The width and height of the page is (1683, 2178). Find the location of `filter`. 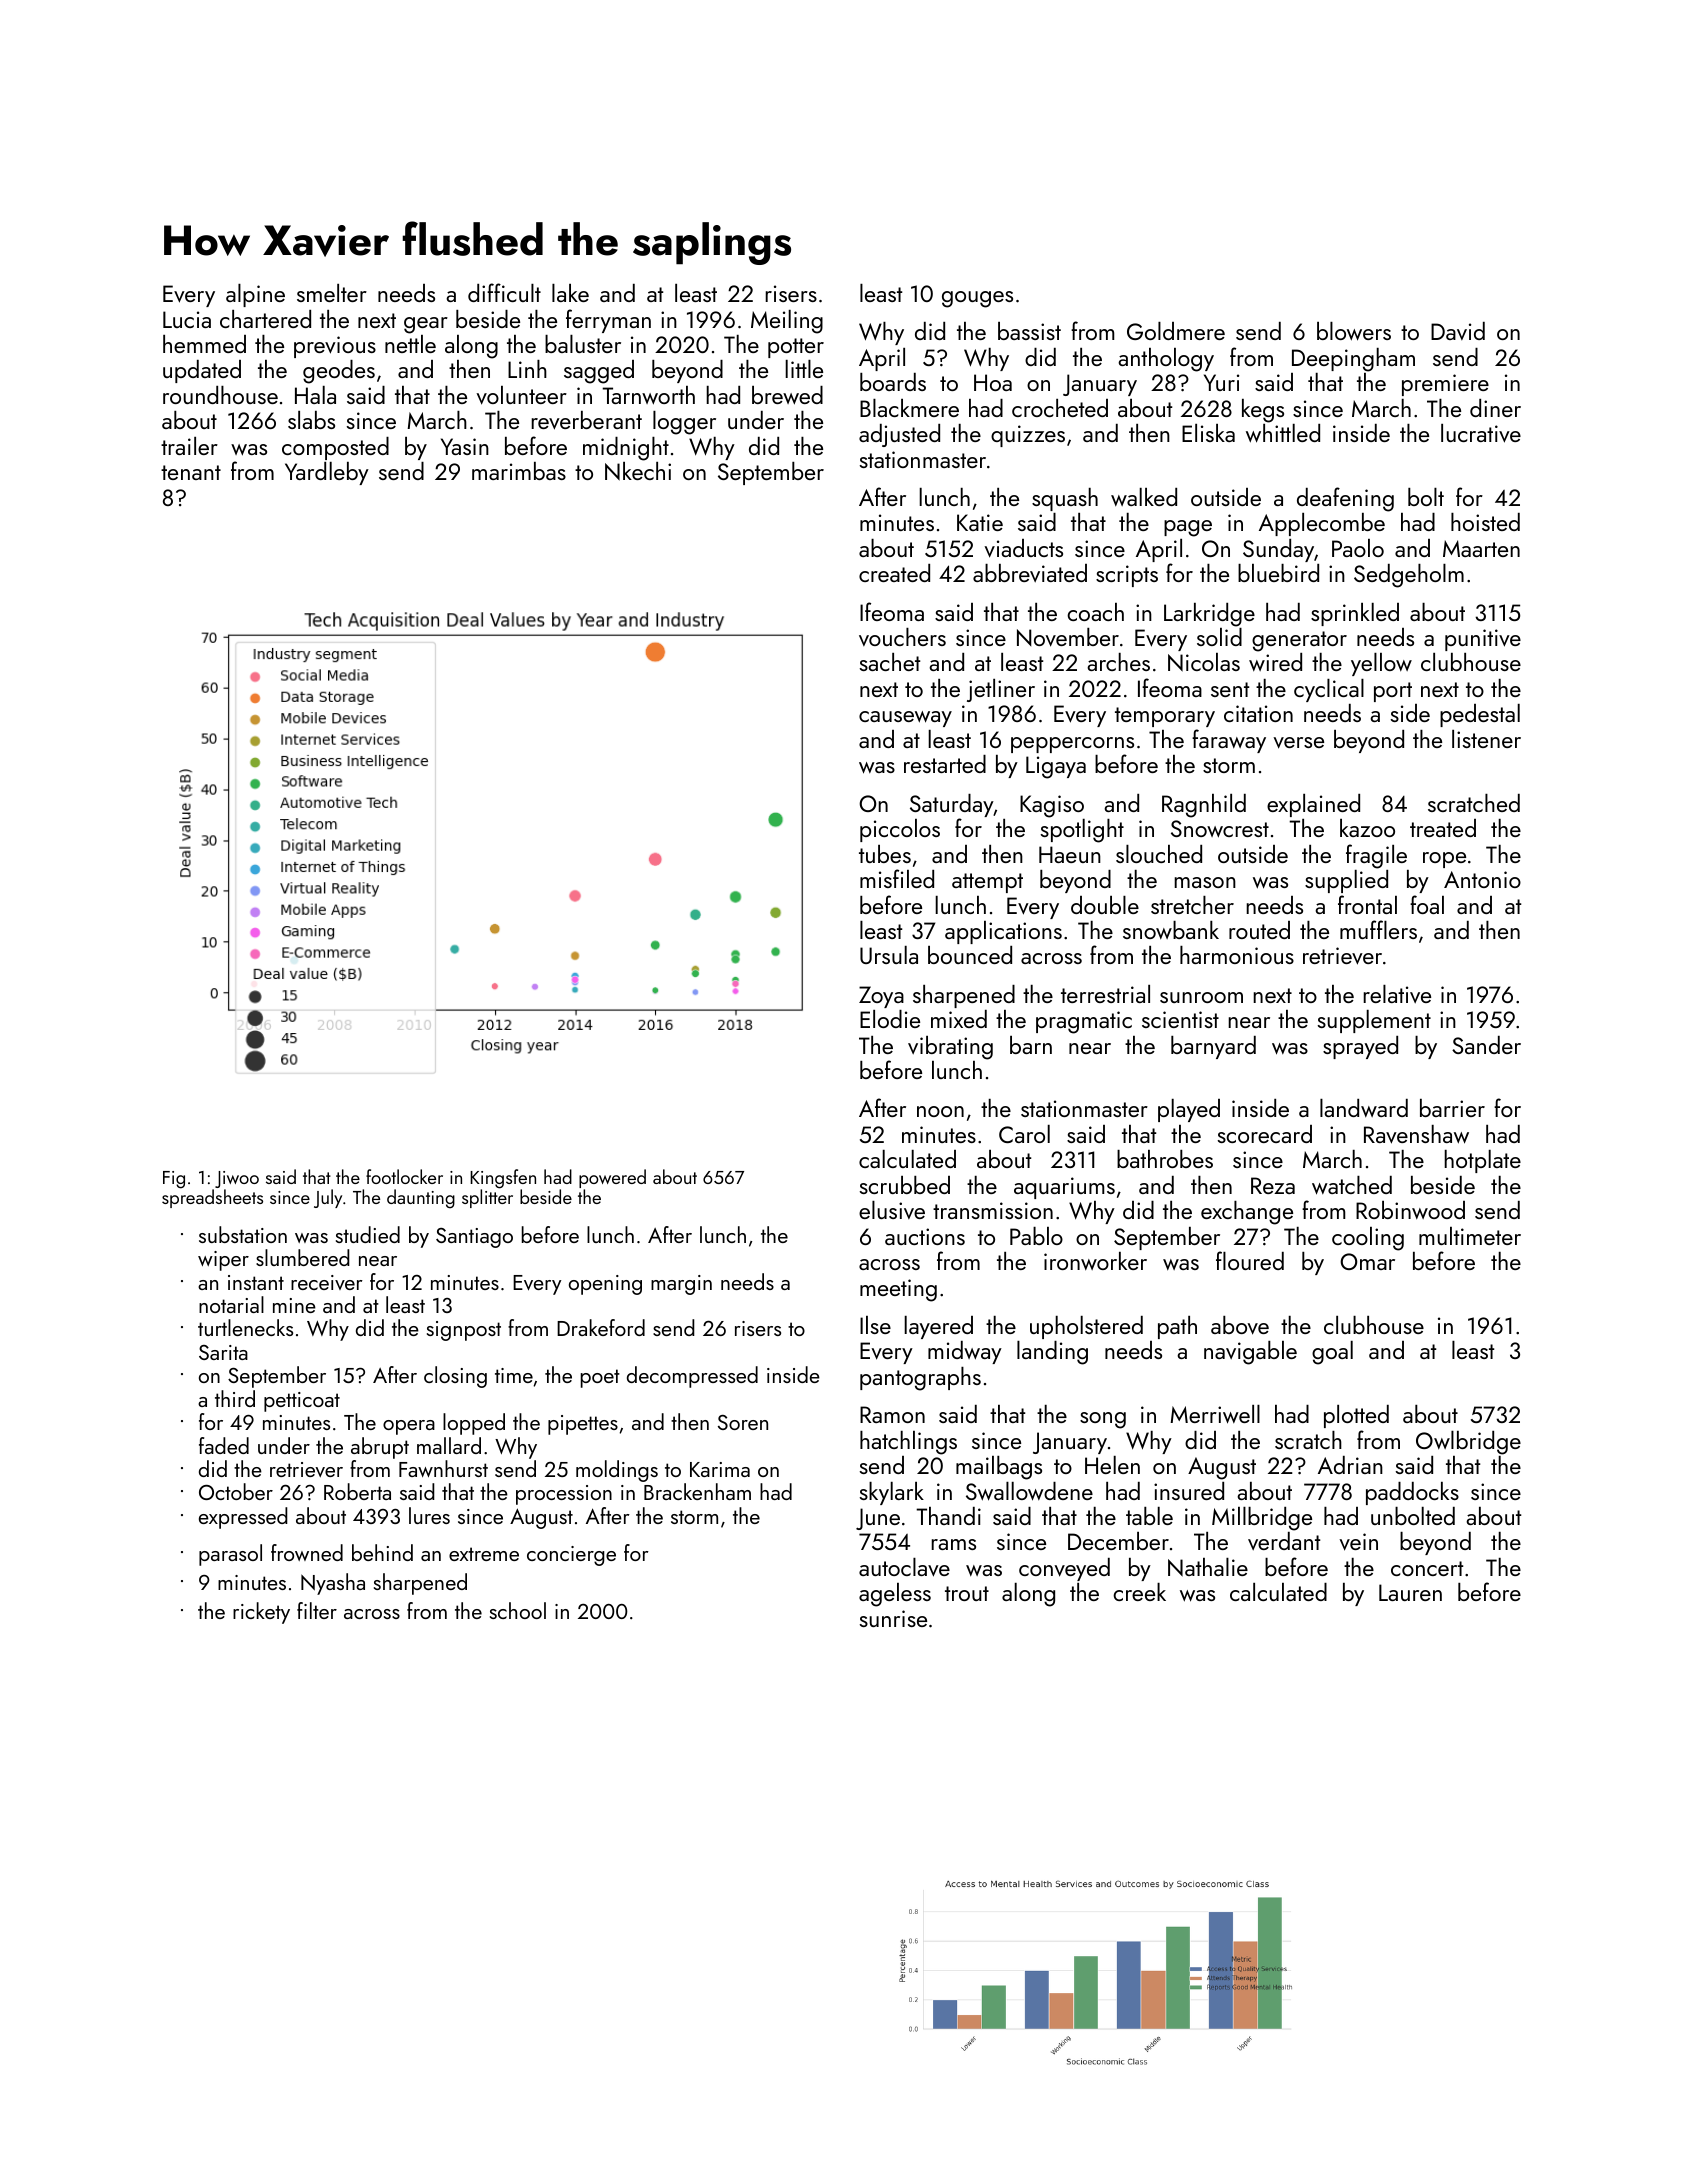

filter is located at coordinates (317, 1610).
